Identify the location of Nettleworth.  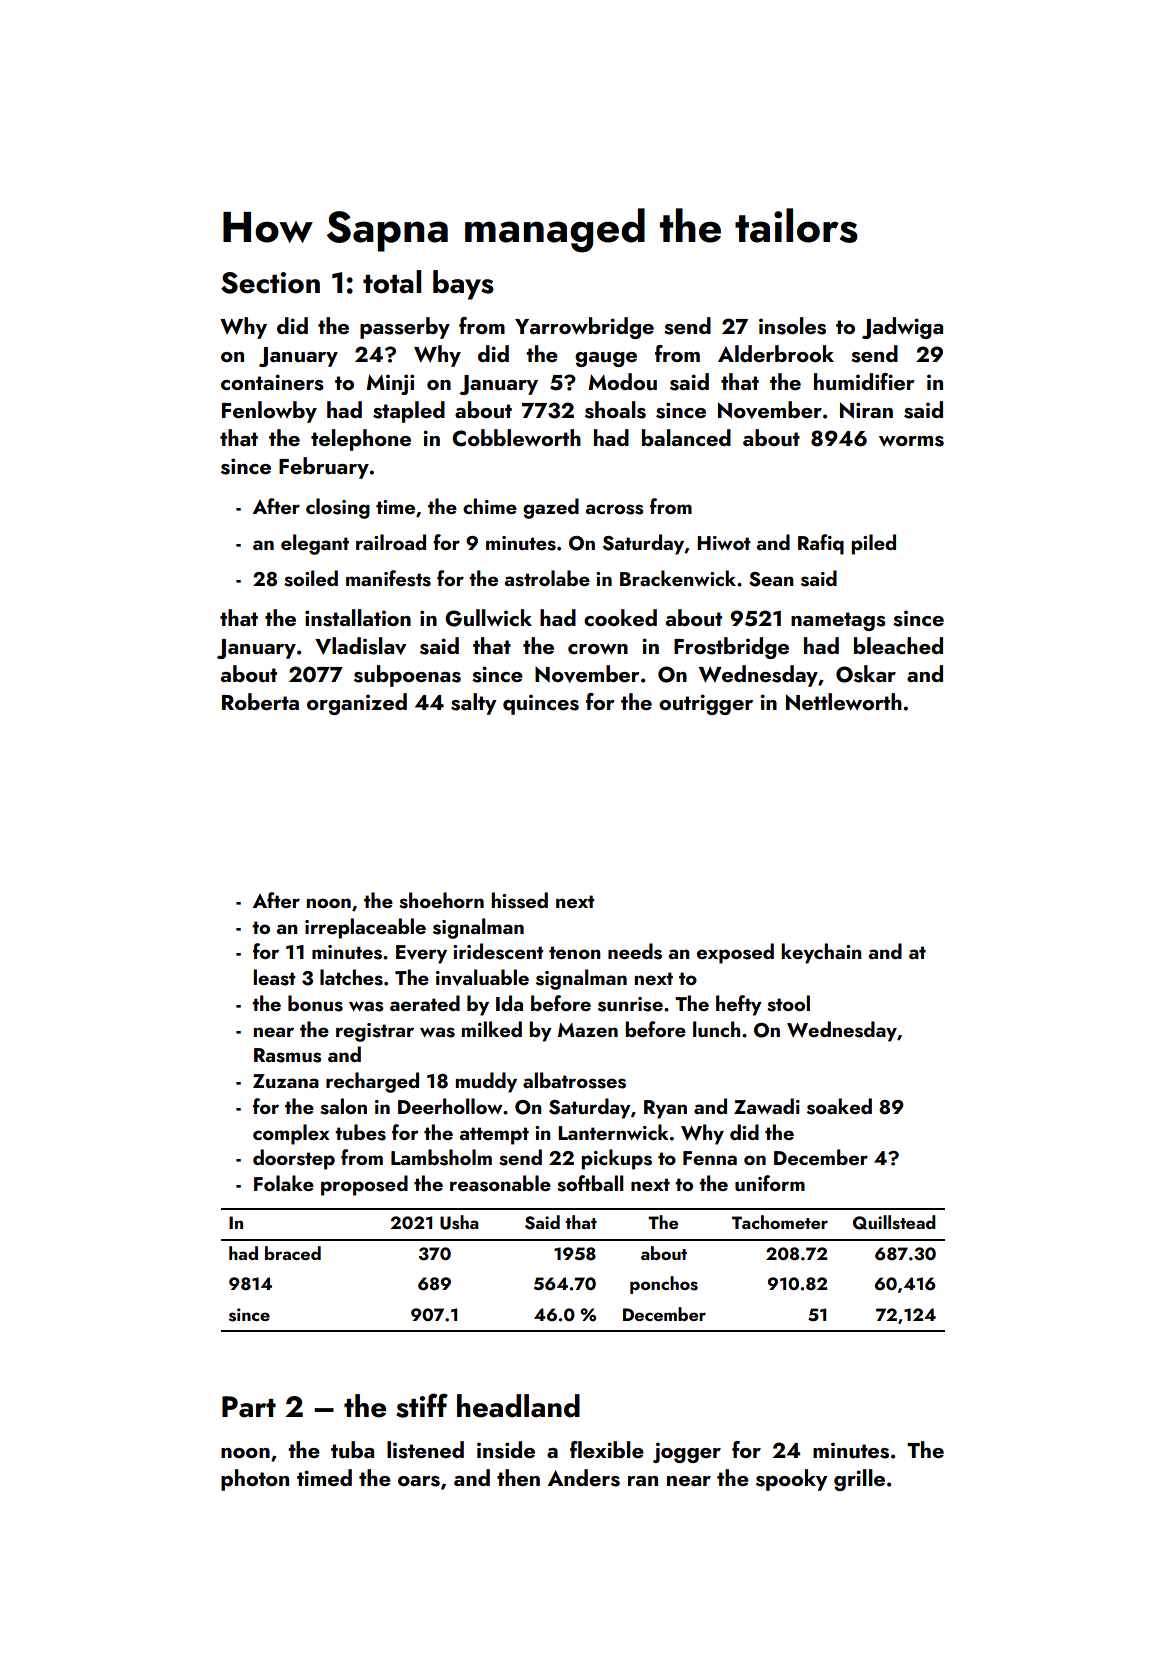
(844, 702).
